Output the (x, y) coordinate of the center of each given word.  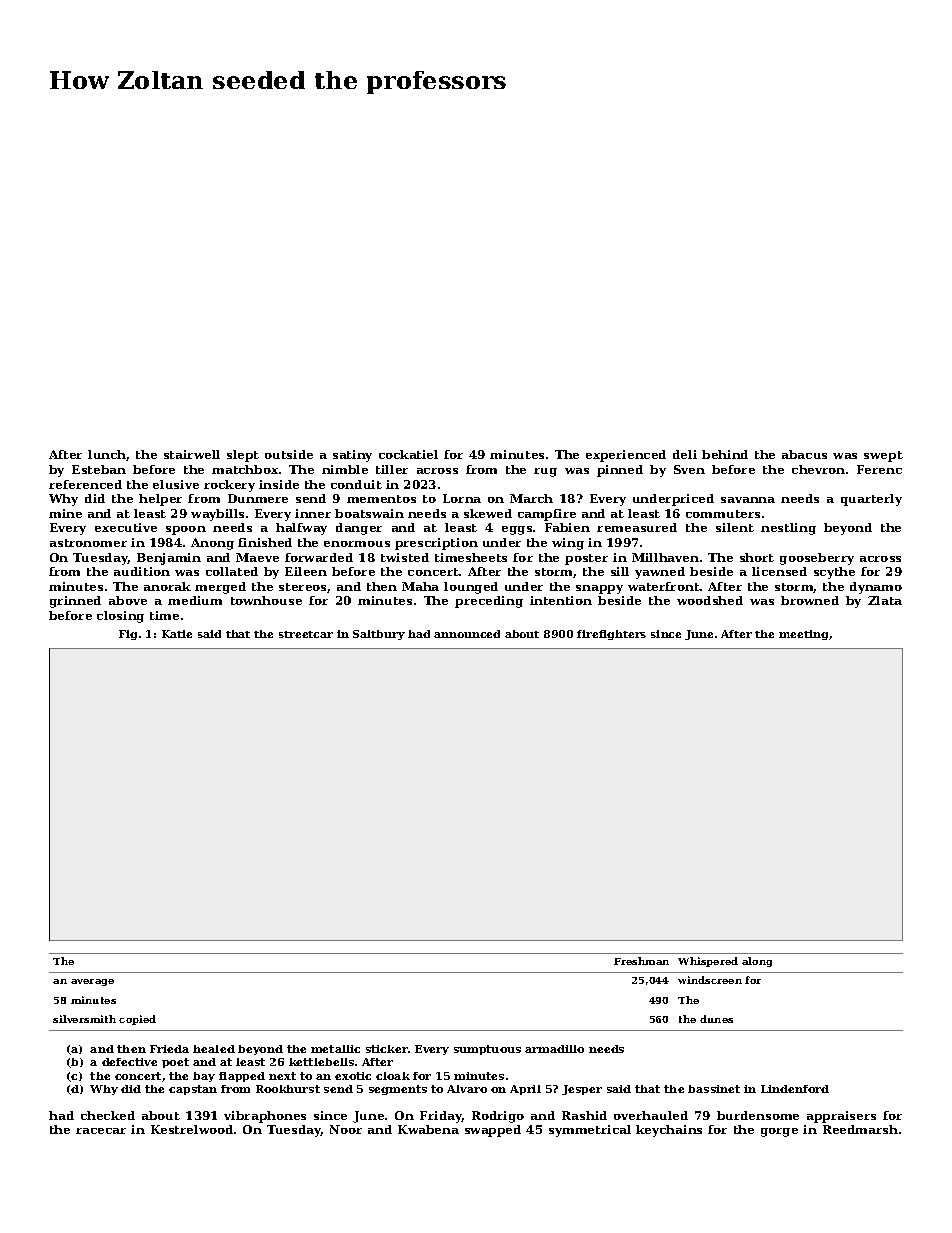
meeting (803, 635)
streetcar (306, 634)
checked (108, 1115)
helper (160, 500)
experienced (626, 456)
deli (685, 454)
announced (467, 634)
